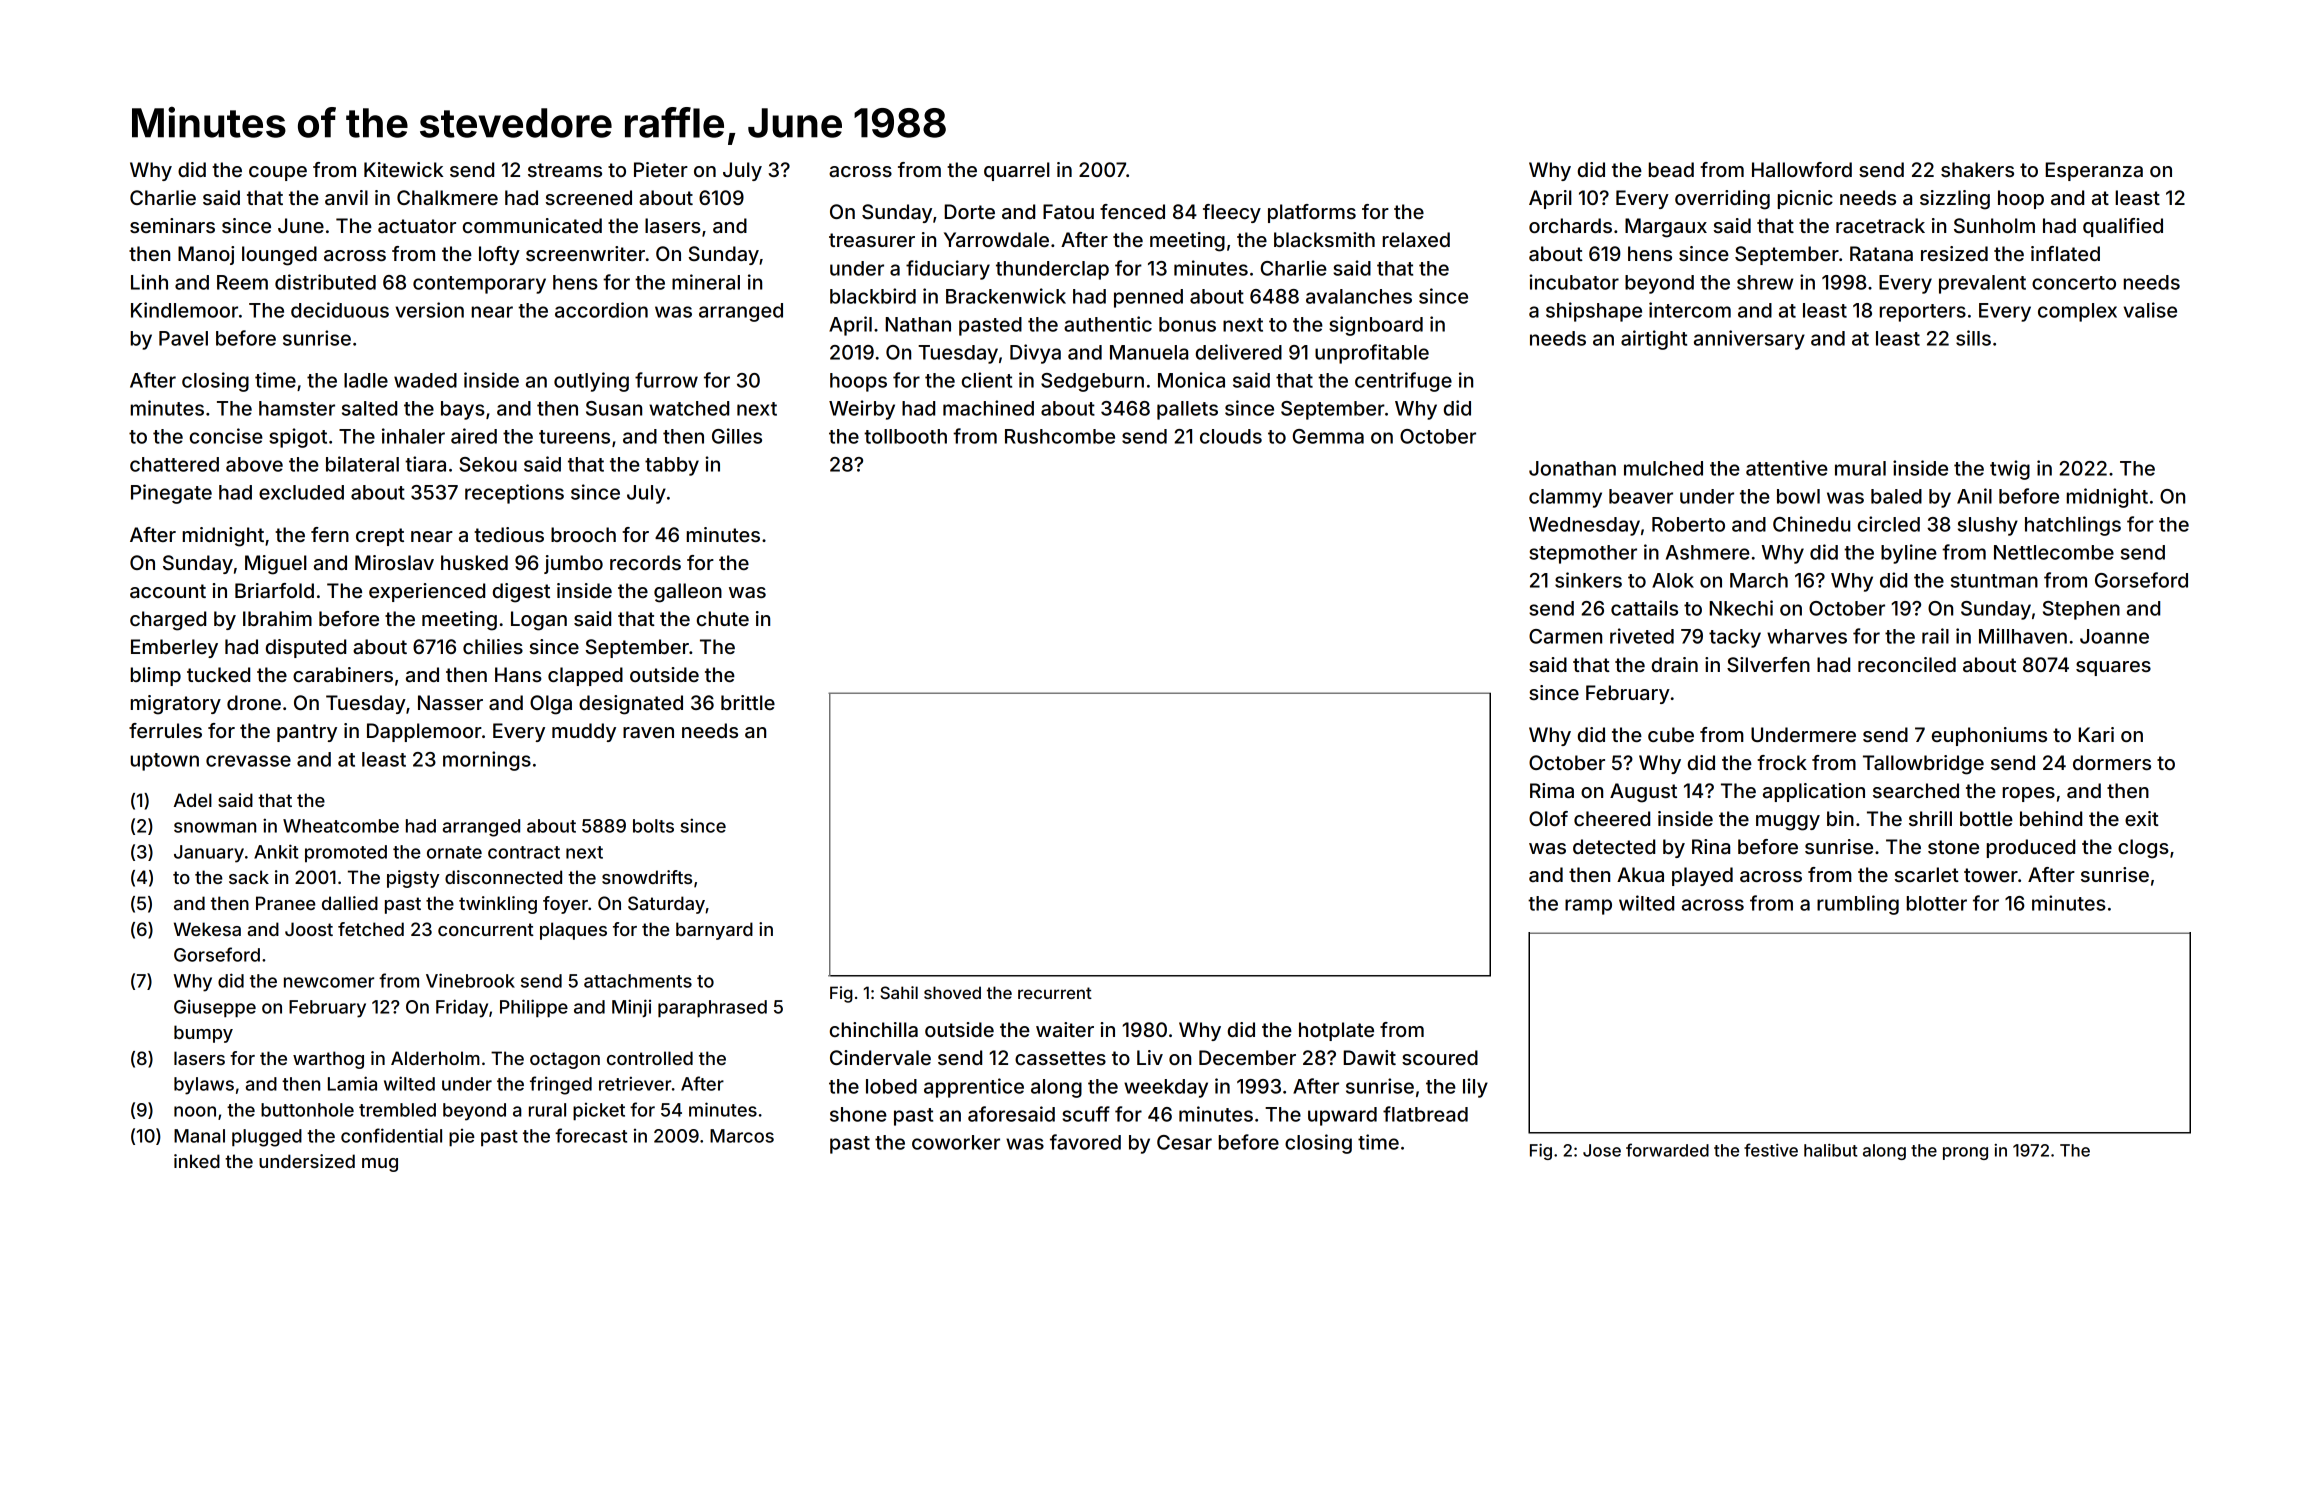  What do you see at coordinates (1994, 581) in the image?
I see `stuntman` at bounding box center [1994, 581].
